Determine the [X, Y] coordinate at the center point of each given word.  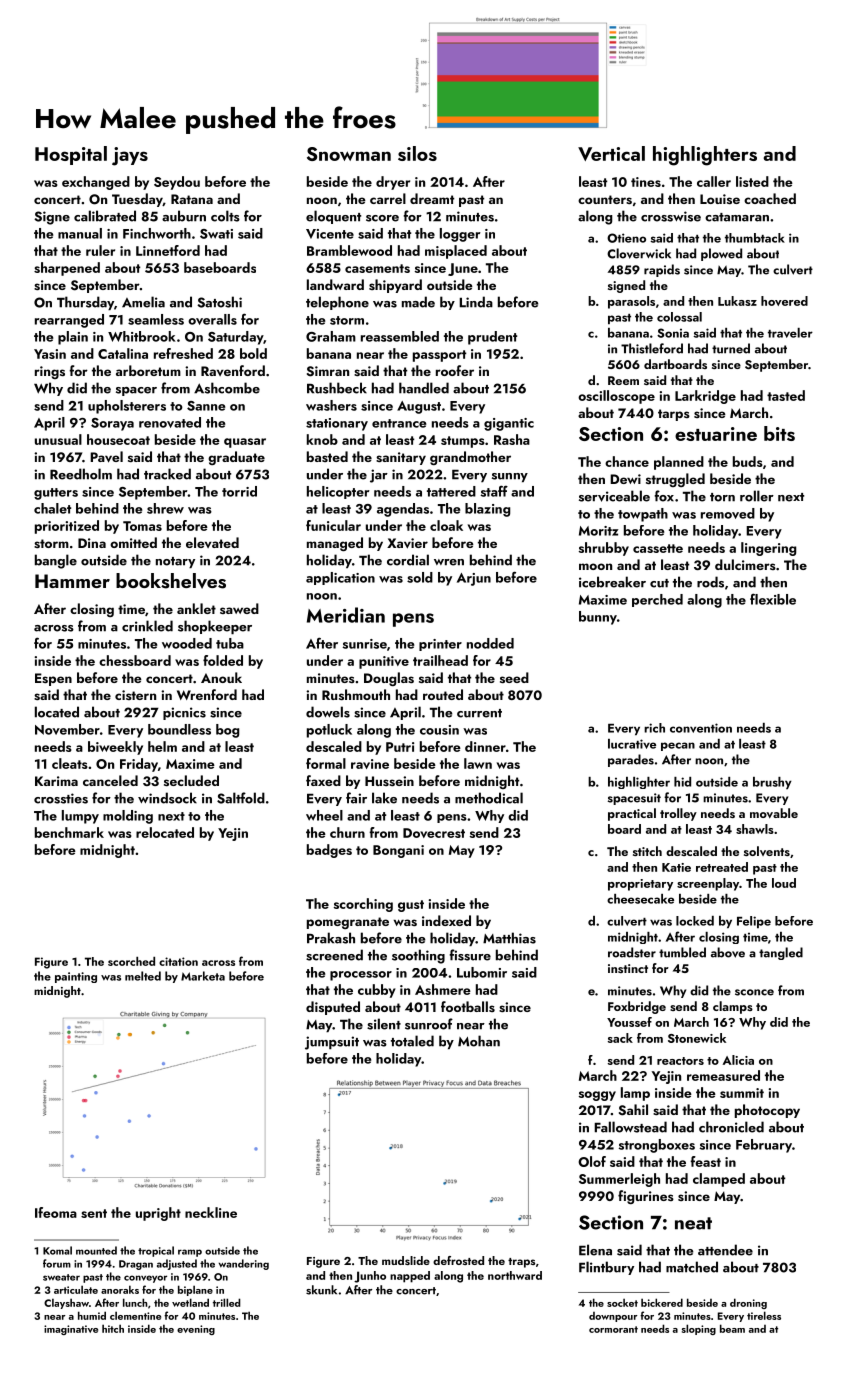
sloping [699, 1329]
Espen [53, 679]
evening [196, 1330]
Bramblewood [349, 250]
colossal [679, 317]
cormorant [613, 1329]
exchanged [96, 183]
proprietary [640, 885]
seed [514, 677]
